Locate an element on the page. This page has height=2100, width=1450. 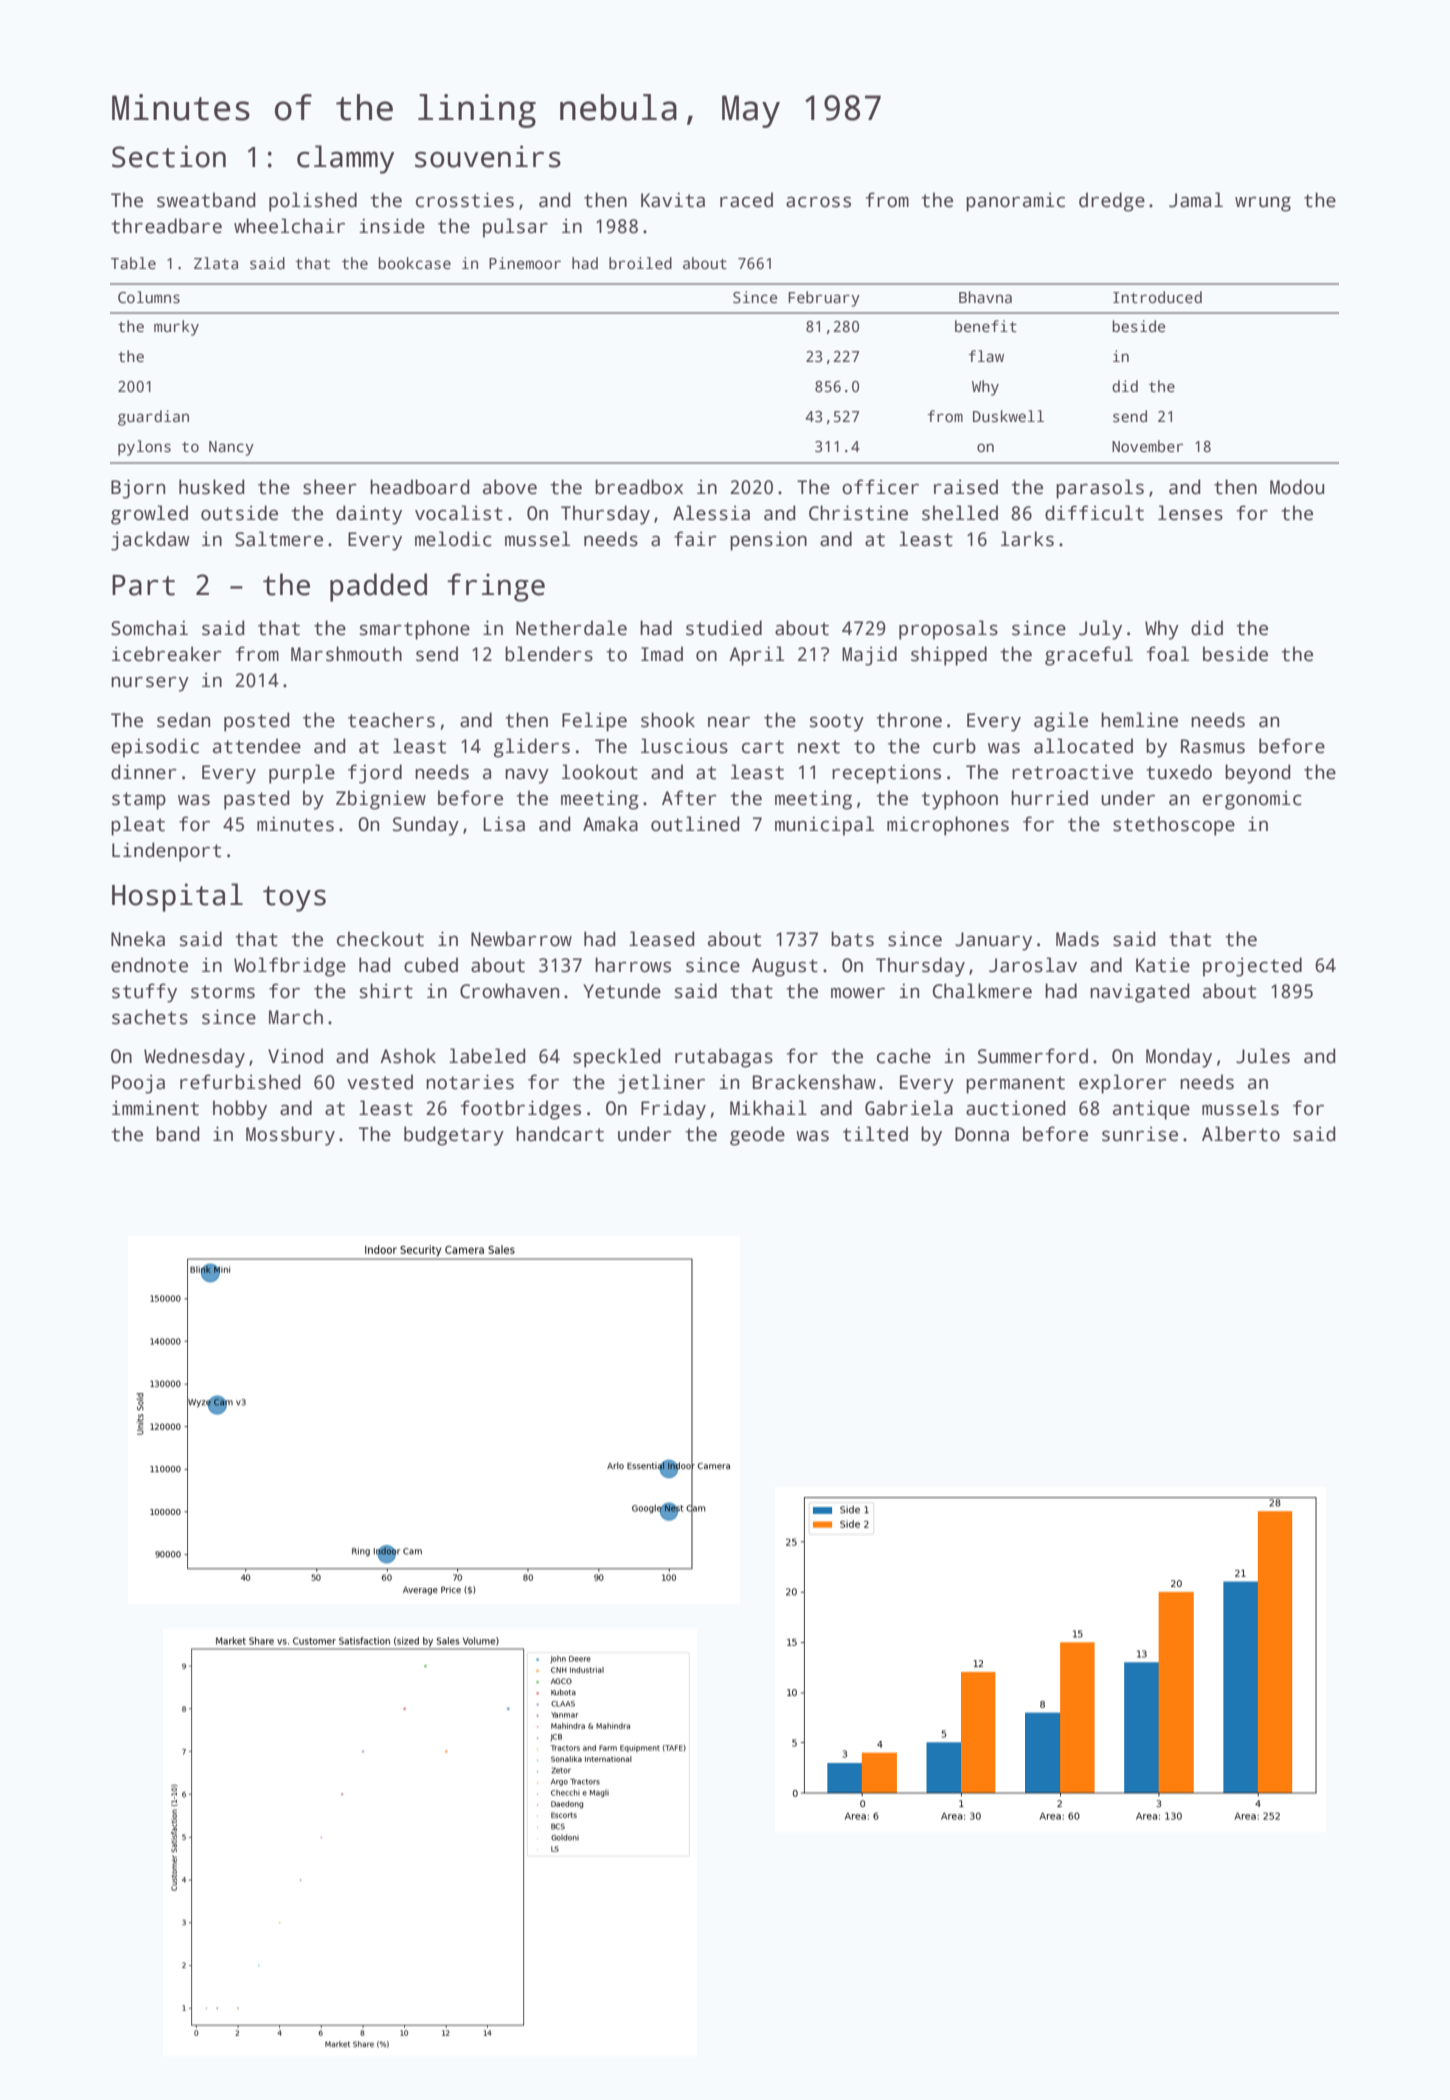
explorer is located at coordinates (1123, 1084).
